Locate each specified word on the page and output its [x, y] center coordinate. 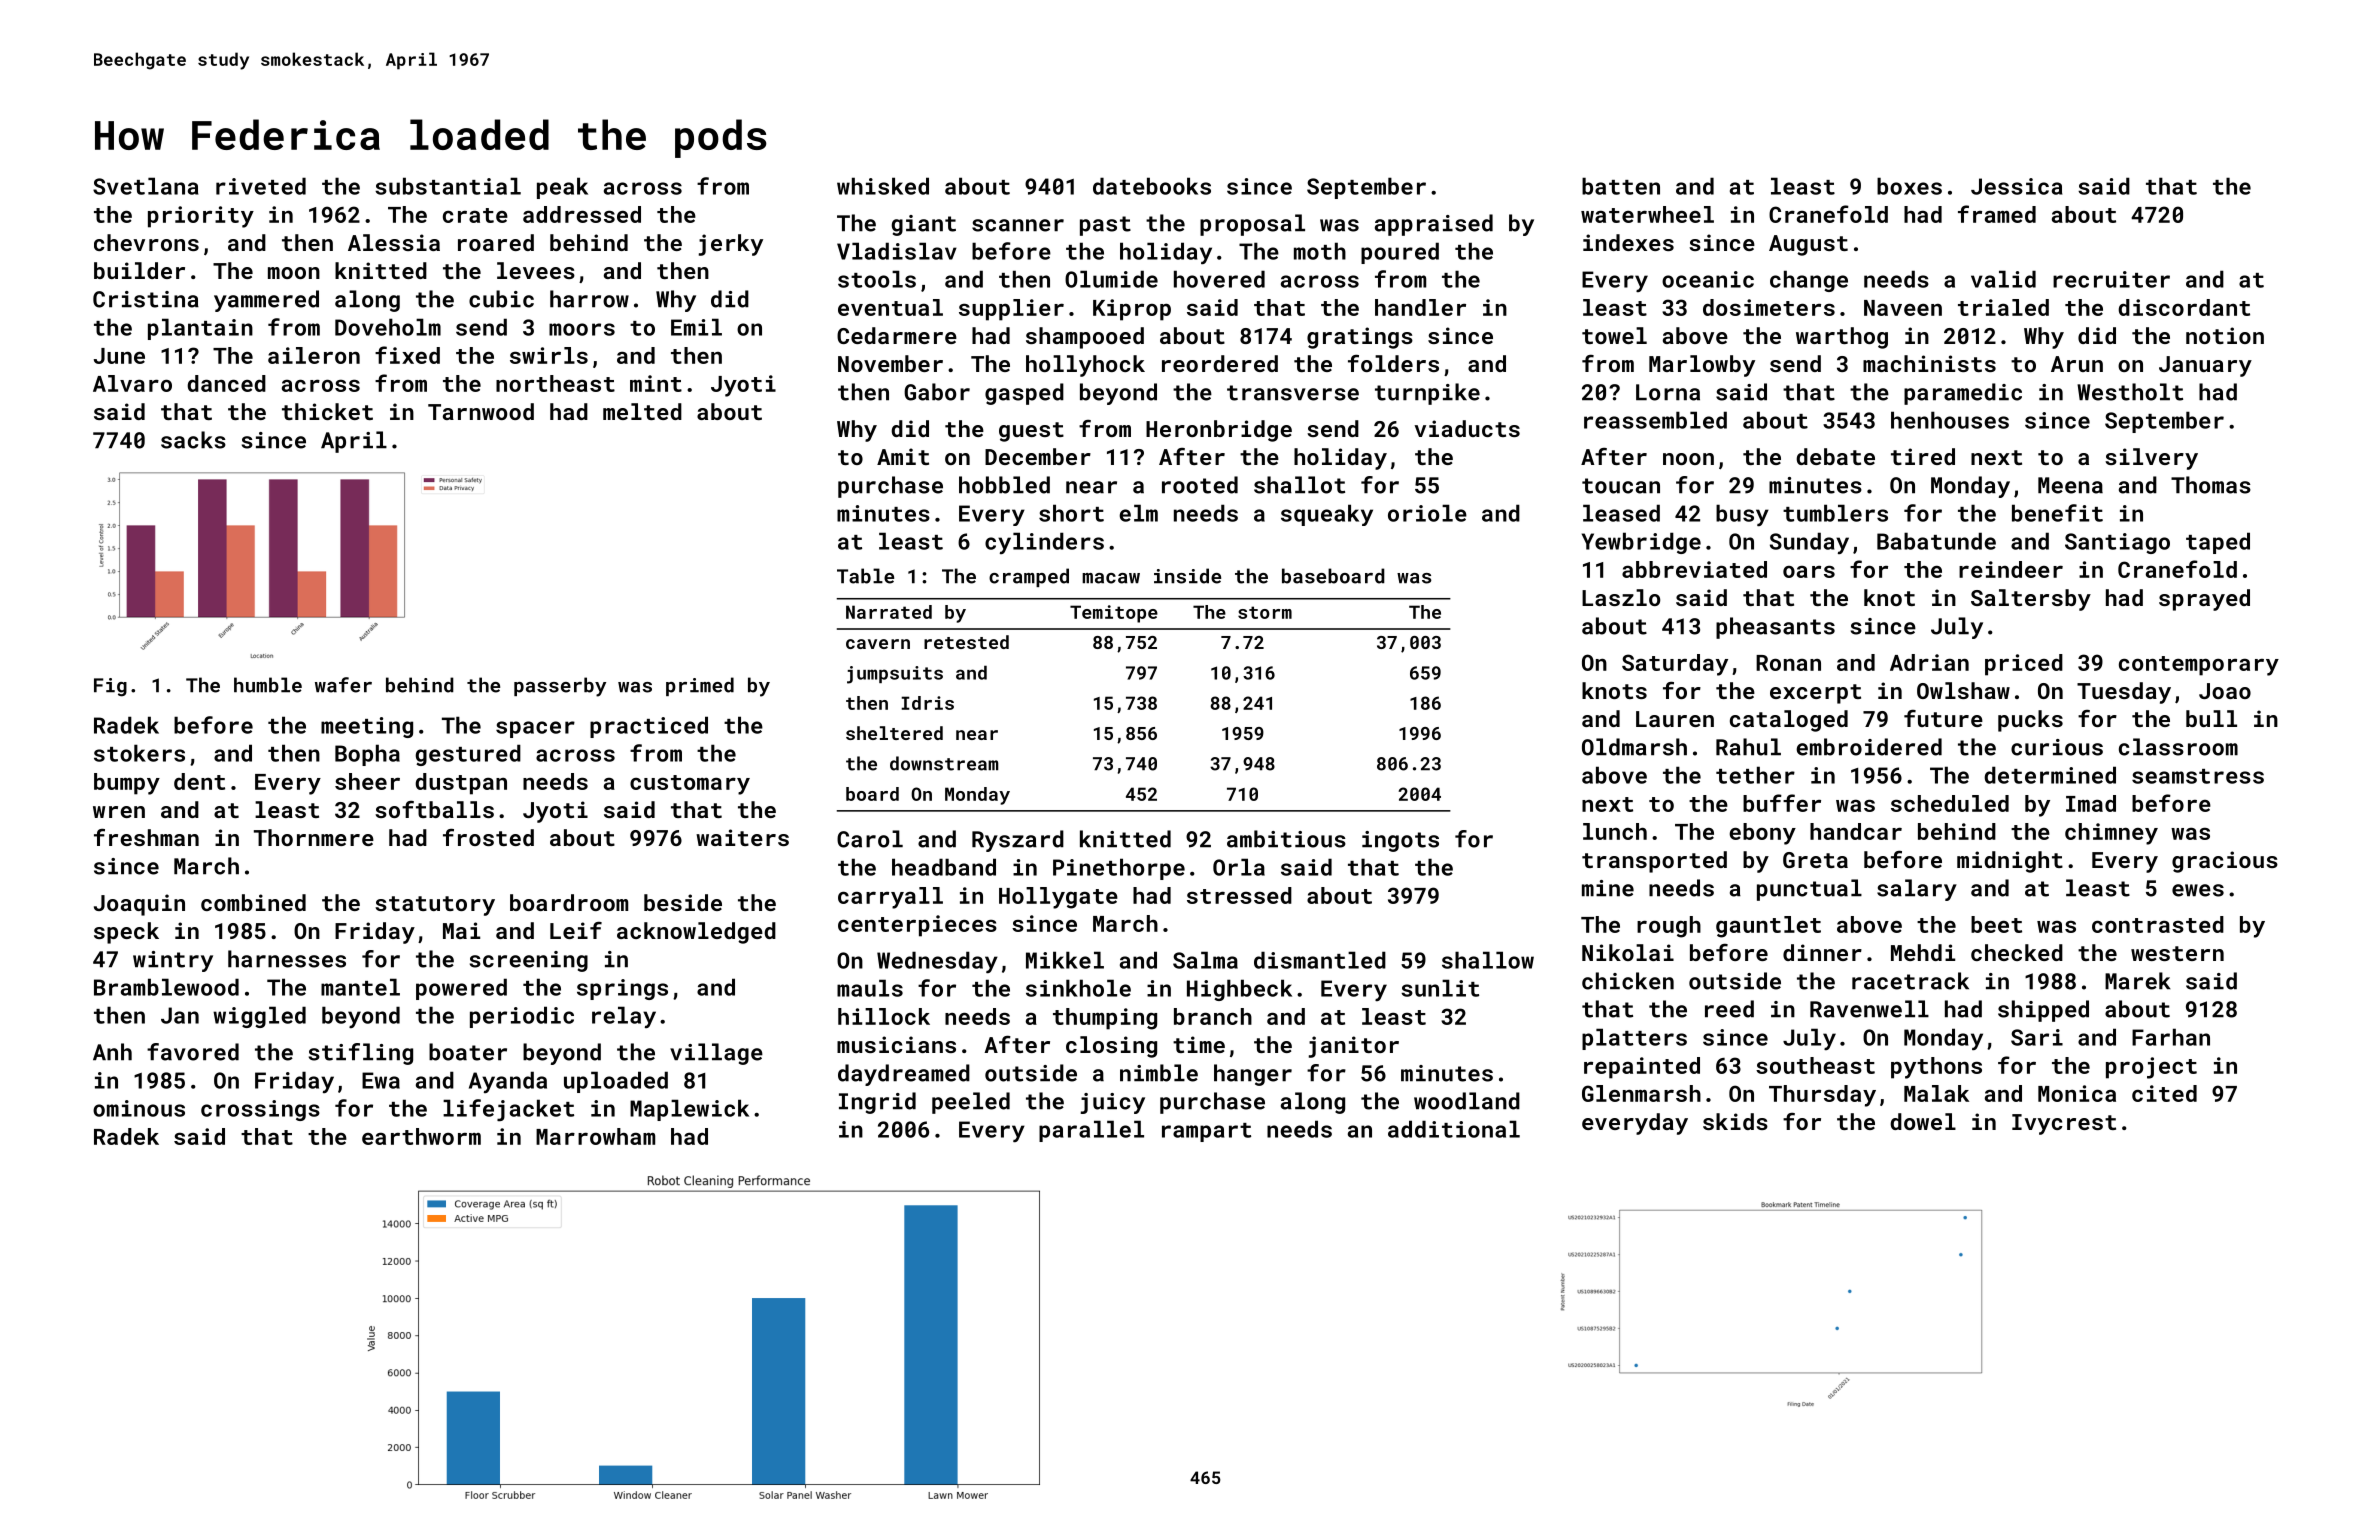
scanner [1018, 225]
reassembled [1655, 420]
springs [622, 989]
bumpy [127, 784]
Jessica [2016, 186]
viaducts [1467, 428]
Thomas [2211, 485]
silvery [2151, 459]
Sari [2037, 1037]
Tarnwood [481, 411]
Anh [112, 1051]
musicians [896, 1044]
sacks [193, 440]
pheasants [1775, 628]
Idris [927, 703]
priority [201, 217]
